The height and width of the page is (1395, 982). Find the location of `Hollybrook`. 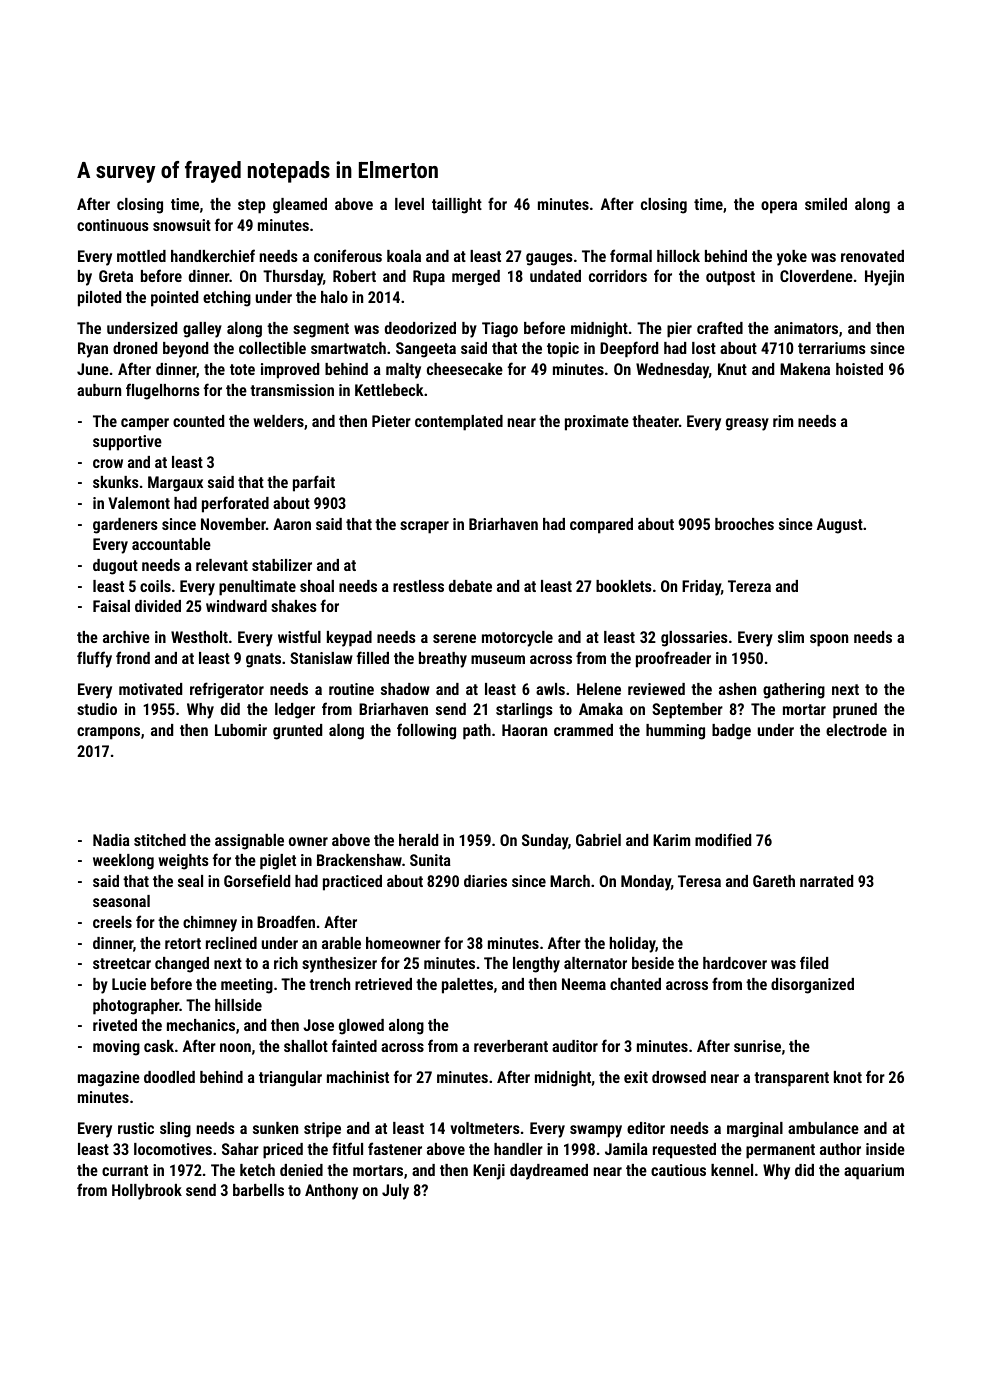

Hollybrook is located at coordinates (147, 1192).
